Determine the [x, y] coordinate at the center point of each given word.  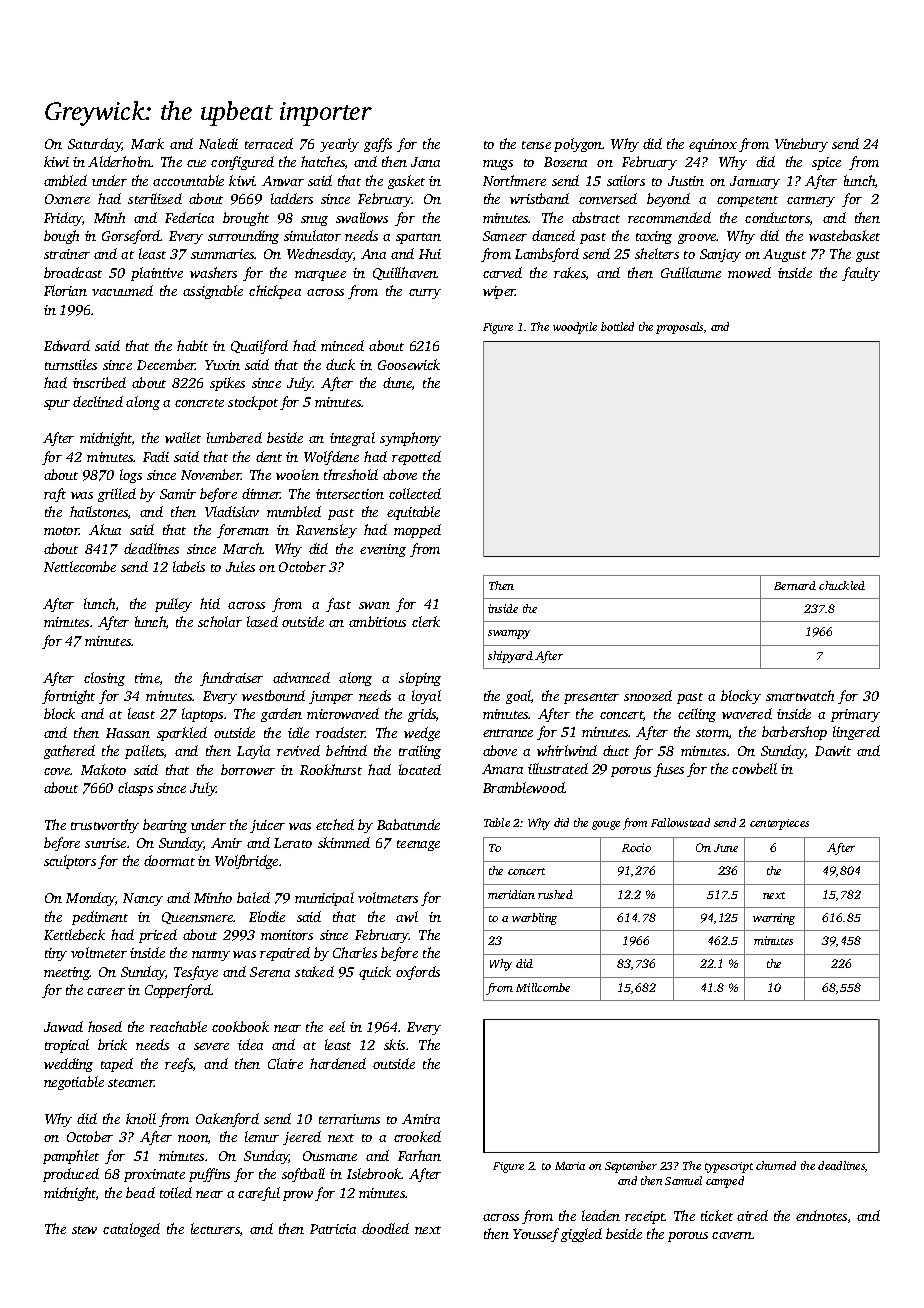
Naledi [218, 143]
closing [104, 679]
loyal [426, 697]
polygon [578, 145]
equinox [713, 145]
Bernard [795, 585]
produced [71, 1175]
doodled [385, 1228]
